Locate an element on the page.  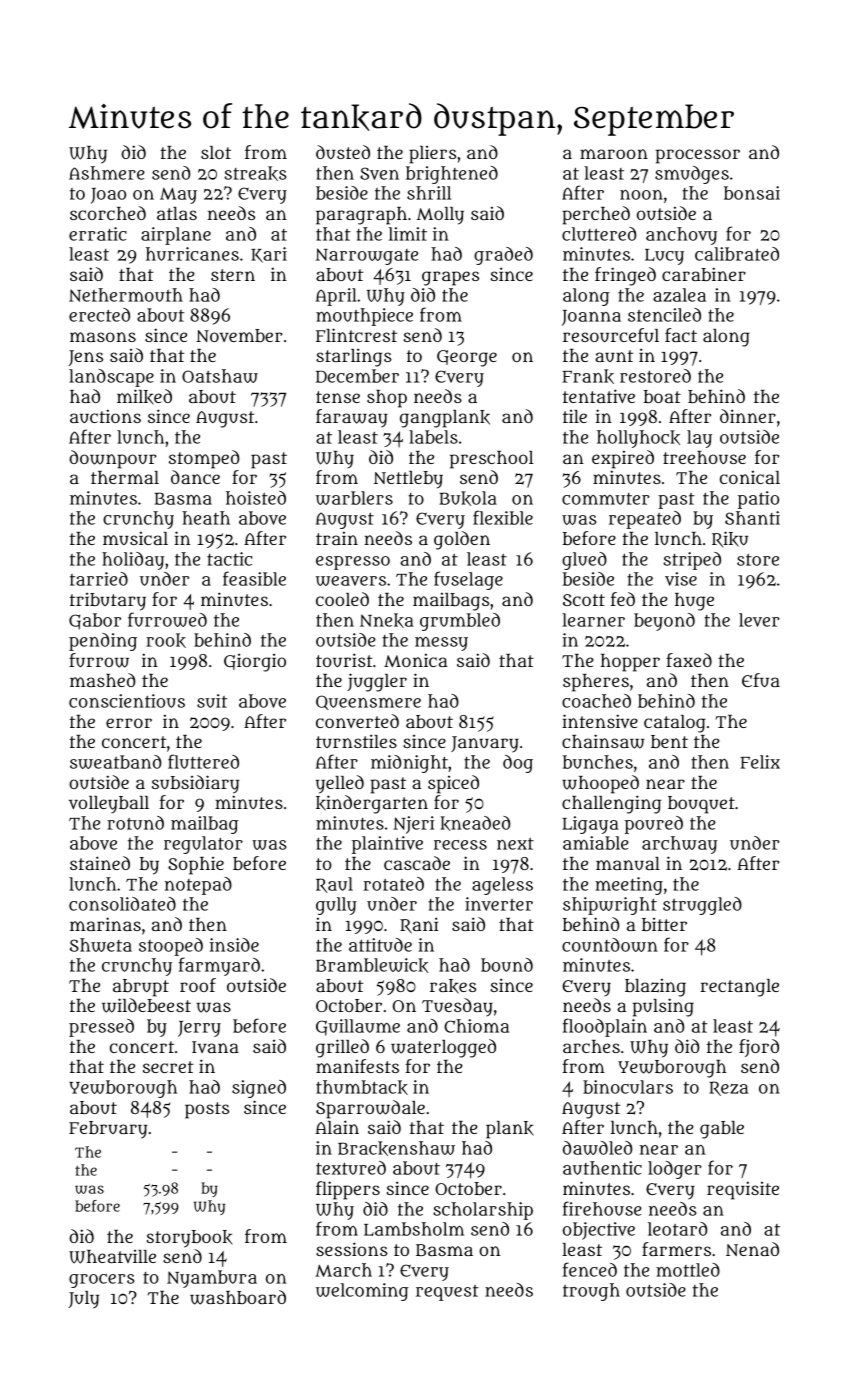
grocers is located at coordinates (101, 1281).
